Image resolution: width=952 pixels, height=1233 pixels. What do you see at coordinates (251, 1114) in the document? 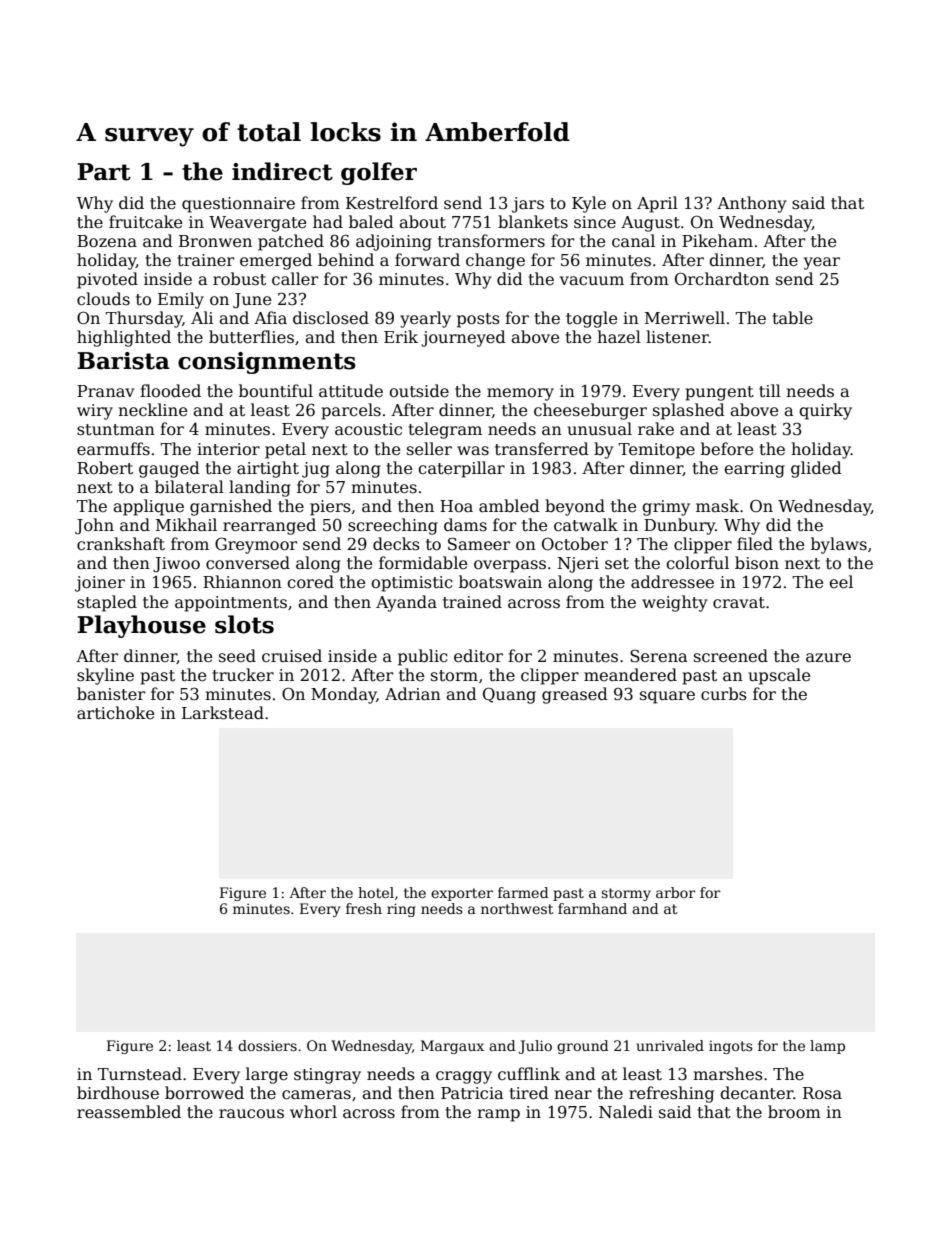
I see `raucous` at bounding box center [251, 1114].
